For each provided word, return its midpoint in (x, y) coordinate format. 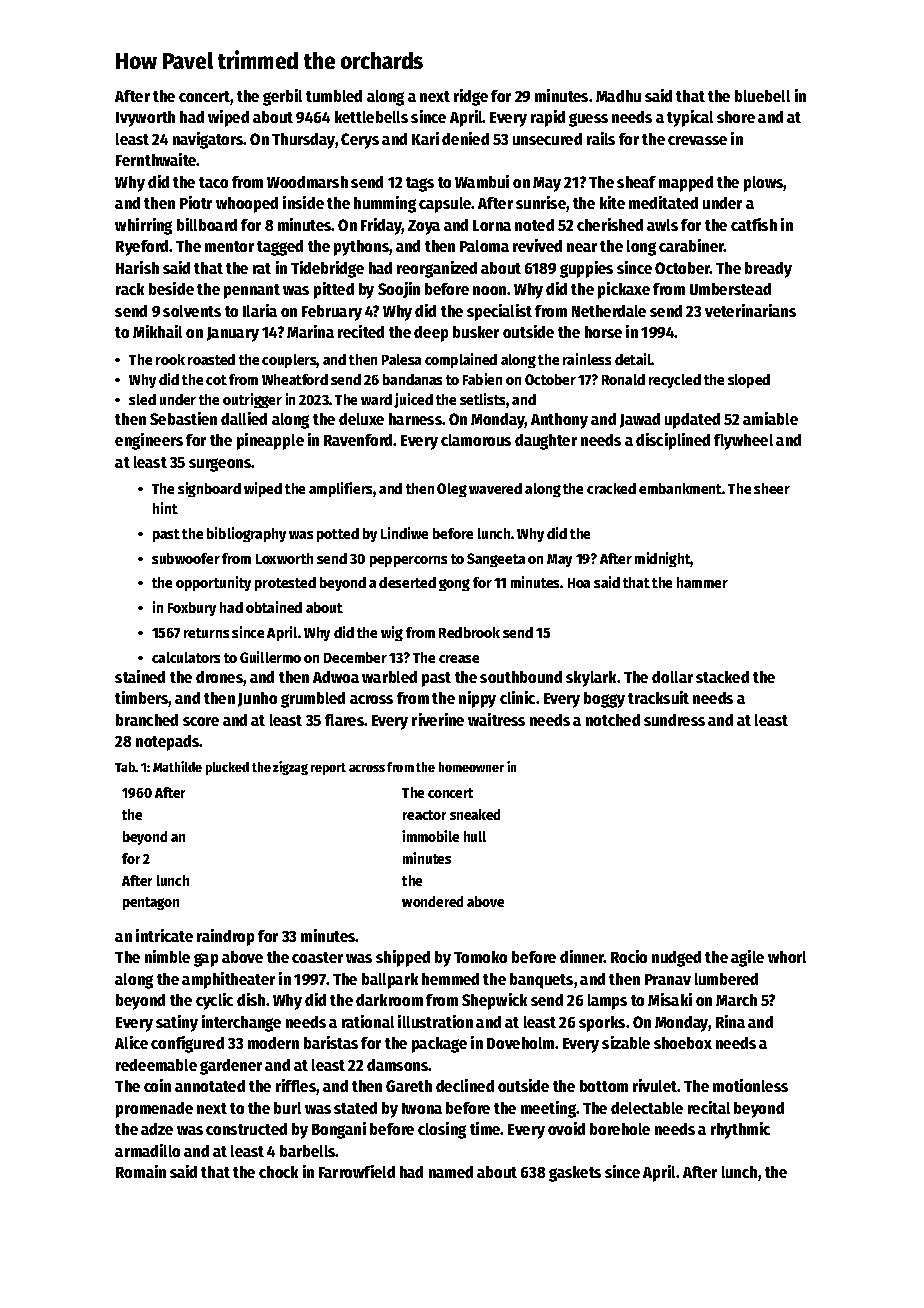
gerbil (282, 97)
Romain (141, 1171)
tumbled (334, 96)
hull (475, 836)
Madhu (618, 96)
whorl (787, 957)
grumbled (313, 700)
